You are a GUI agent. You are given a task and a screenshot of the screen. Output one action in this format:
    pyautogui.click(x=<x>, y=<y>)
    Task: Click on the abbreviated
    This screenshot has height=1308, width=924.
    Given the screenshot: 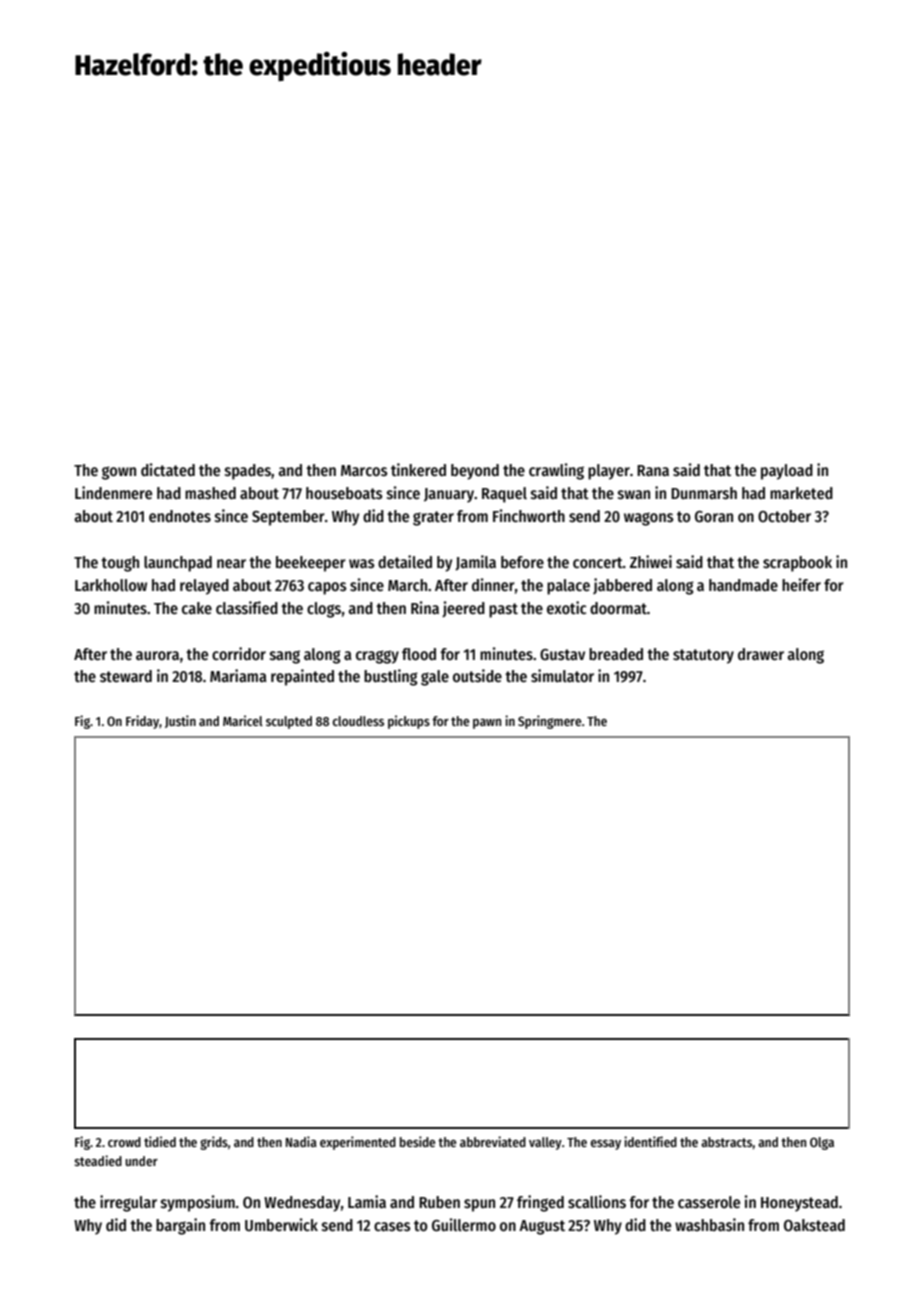 What is the action you would take?
    pyautogui.click(x=493, y=1141)
